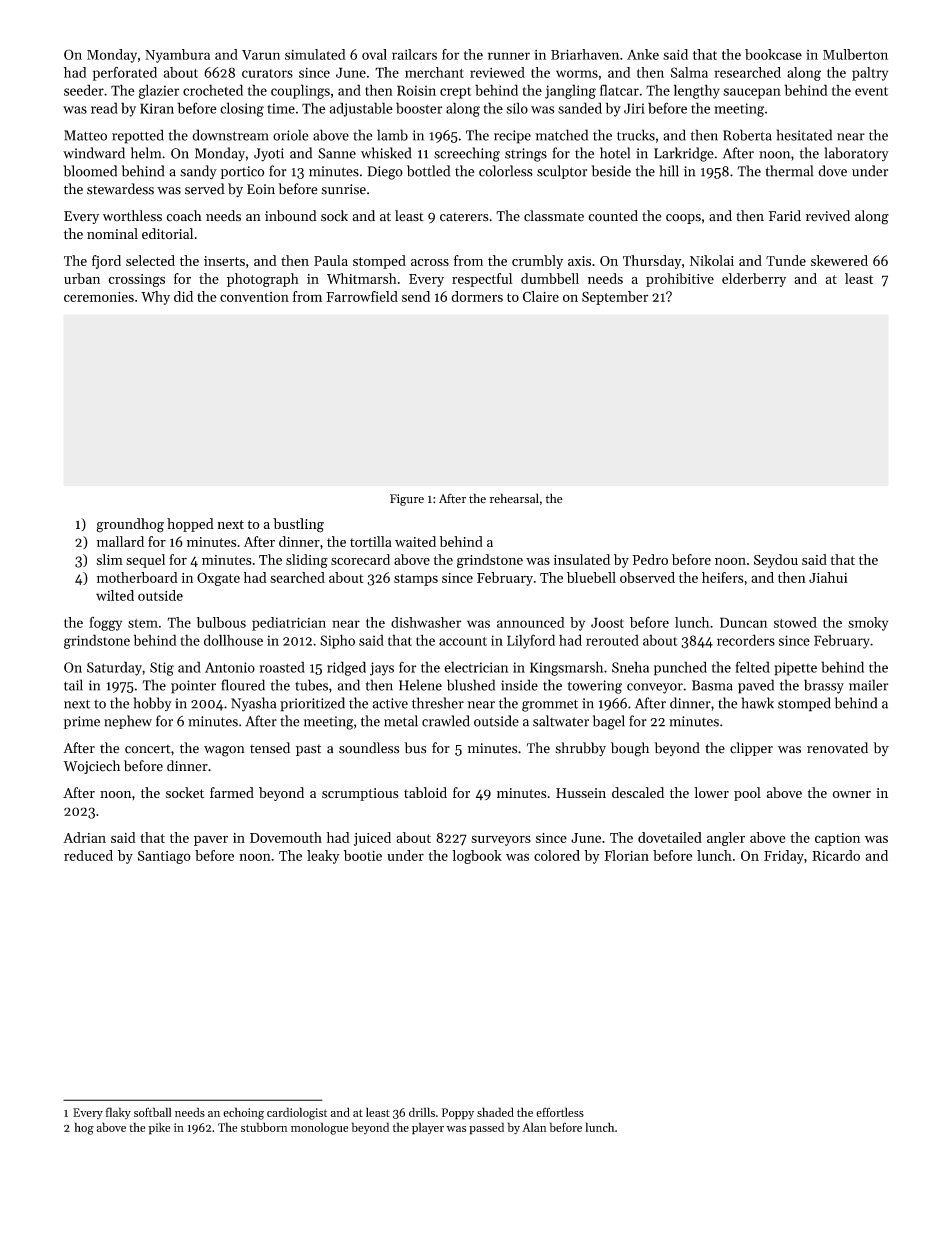  What do you see at coordinates (795, 622) in the screenshot?
I see `stowed` at bounding box center [795, 622].
